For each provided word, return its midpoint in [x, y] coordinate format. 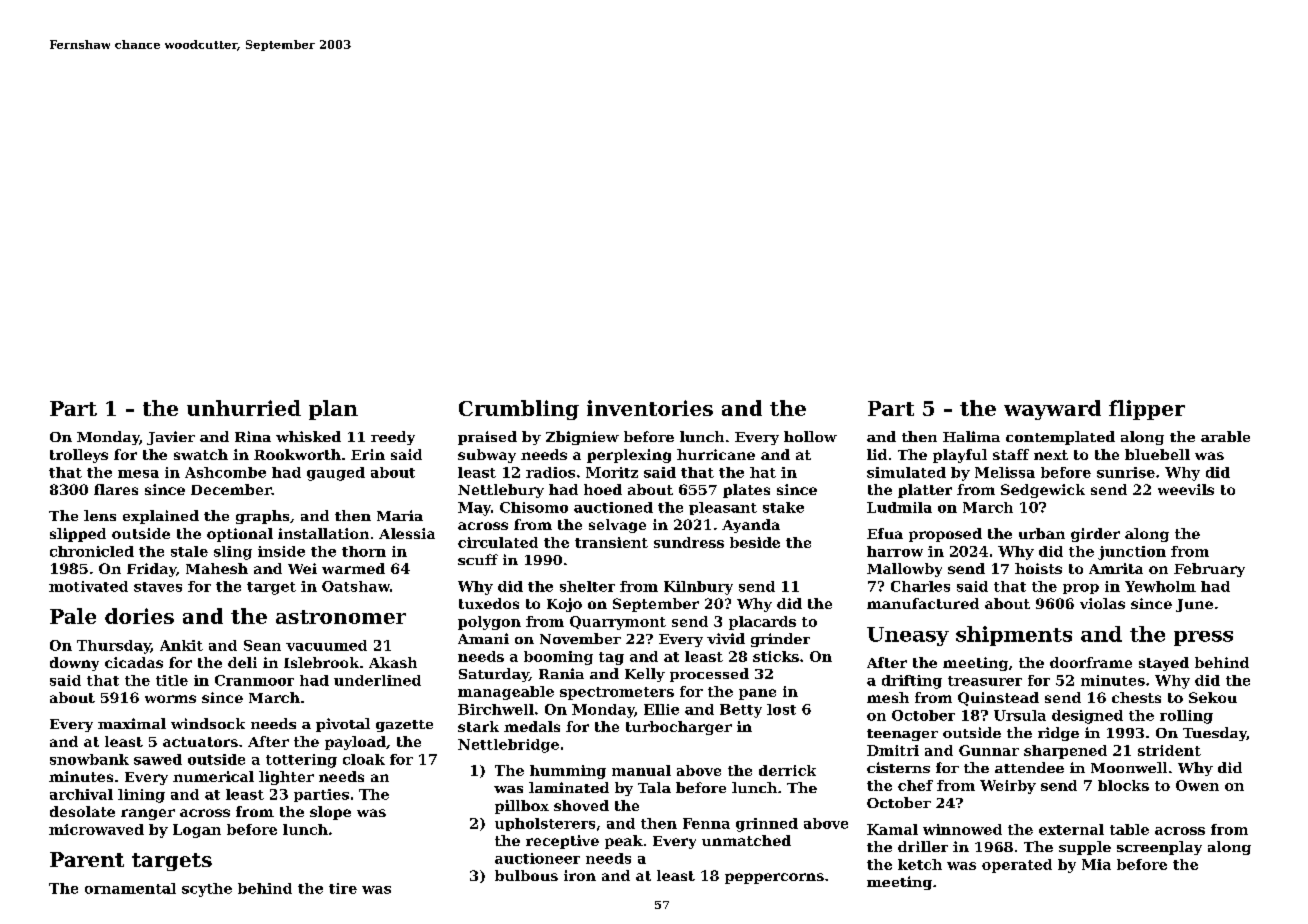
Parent [87, 859]
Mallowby [904, 570]
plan [333, 410]
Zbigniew [582, 438]
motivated [88, 586]
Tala [654, 787]
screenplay [1159, 848]
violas [1102, 603]
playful [960, 456]
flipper [1147, 410]
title [172, 680]
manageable [506, 693]
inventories [650, 408]
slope [330, 813]
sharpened [1065, 752]
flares [116, 489]
